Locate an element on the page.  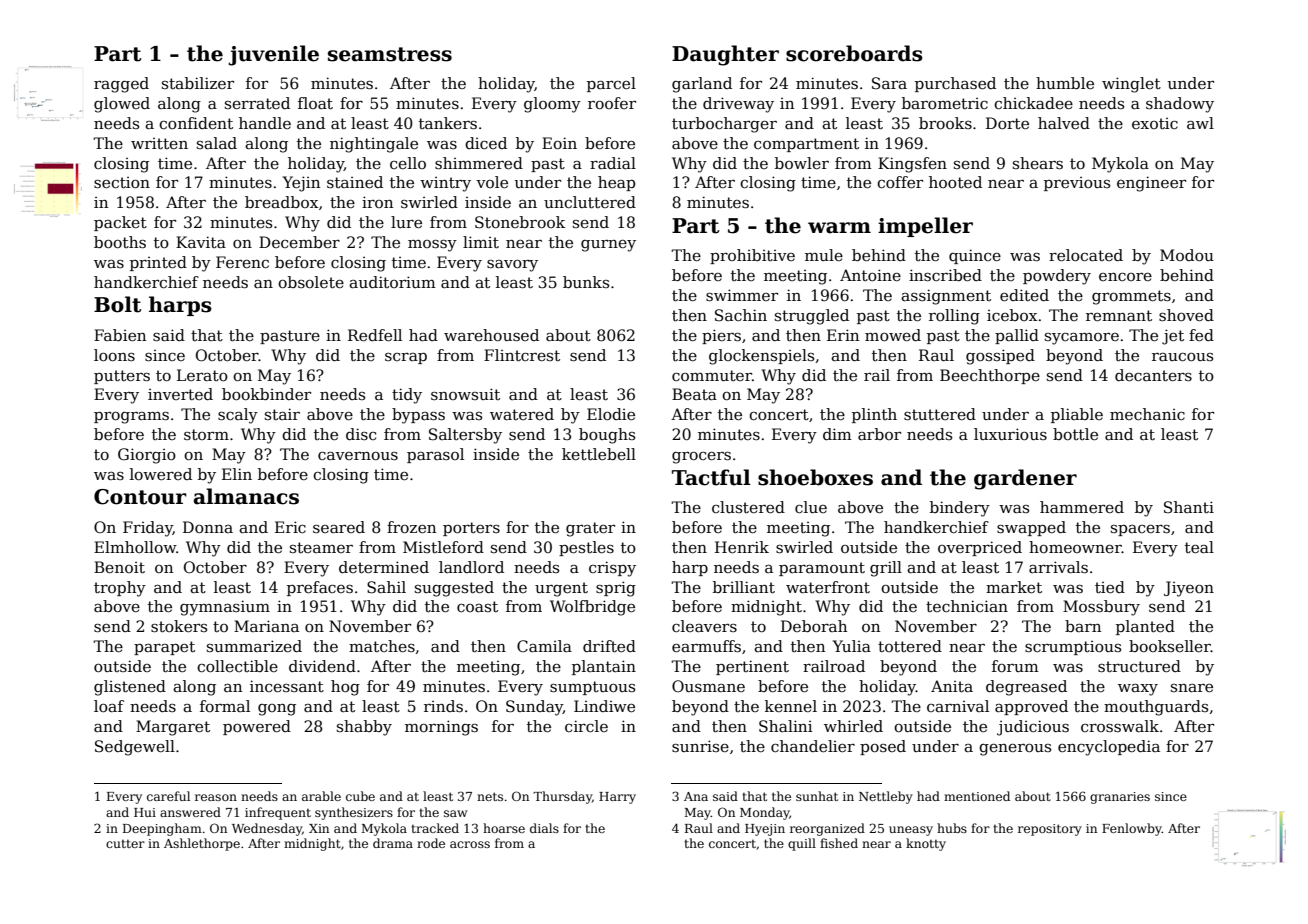
glistened is located at coordinates (130, 688).
